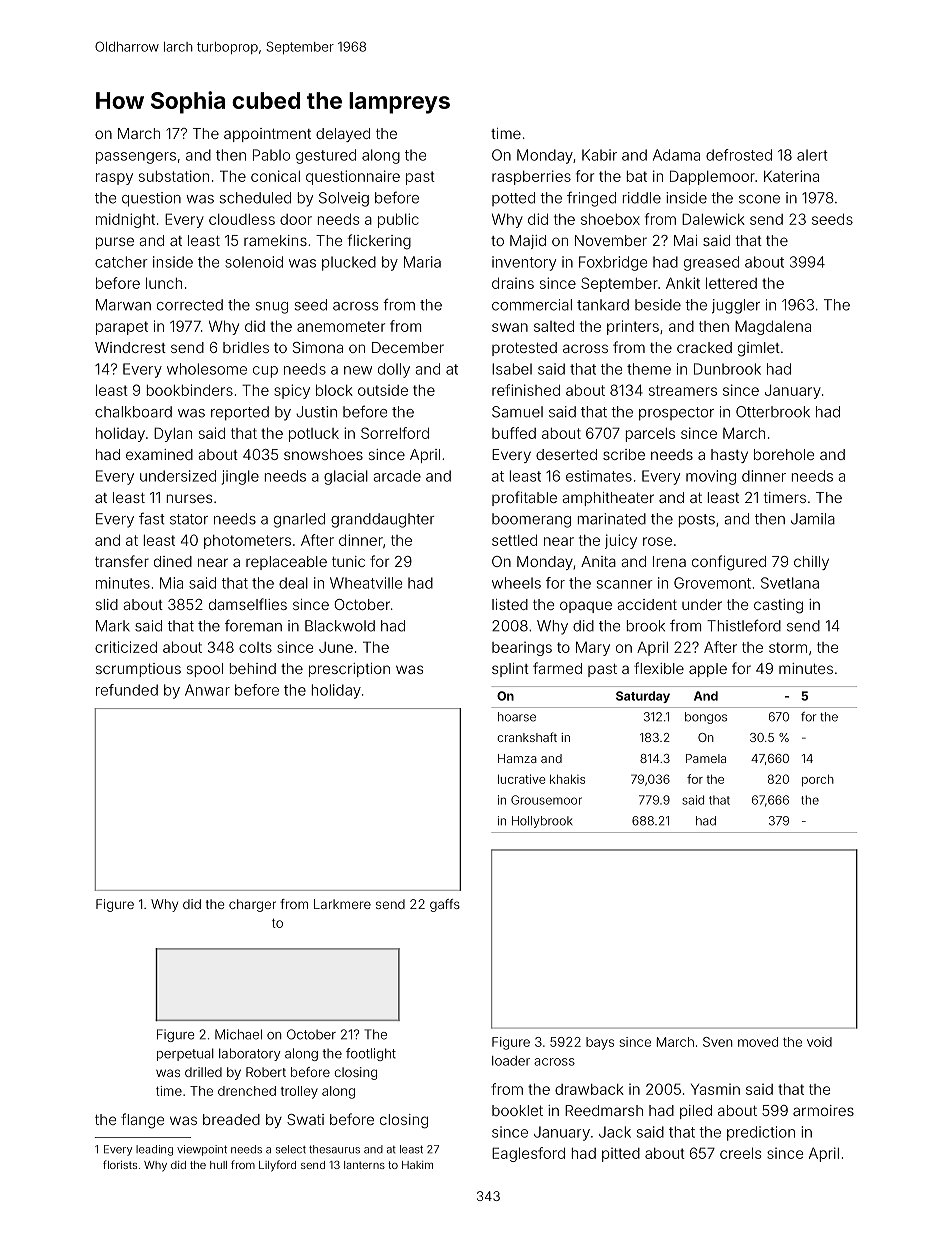  What do you see at coordinates (343, 135) in the document?
I see `delayed` at bounding box center [343, 135].
